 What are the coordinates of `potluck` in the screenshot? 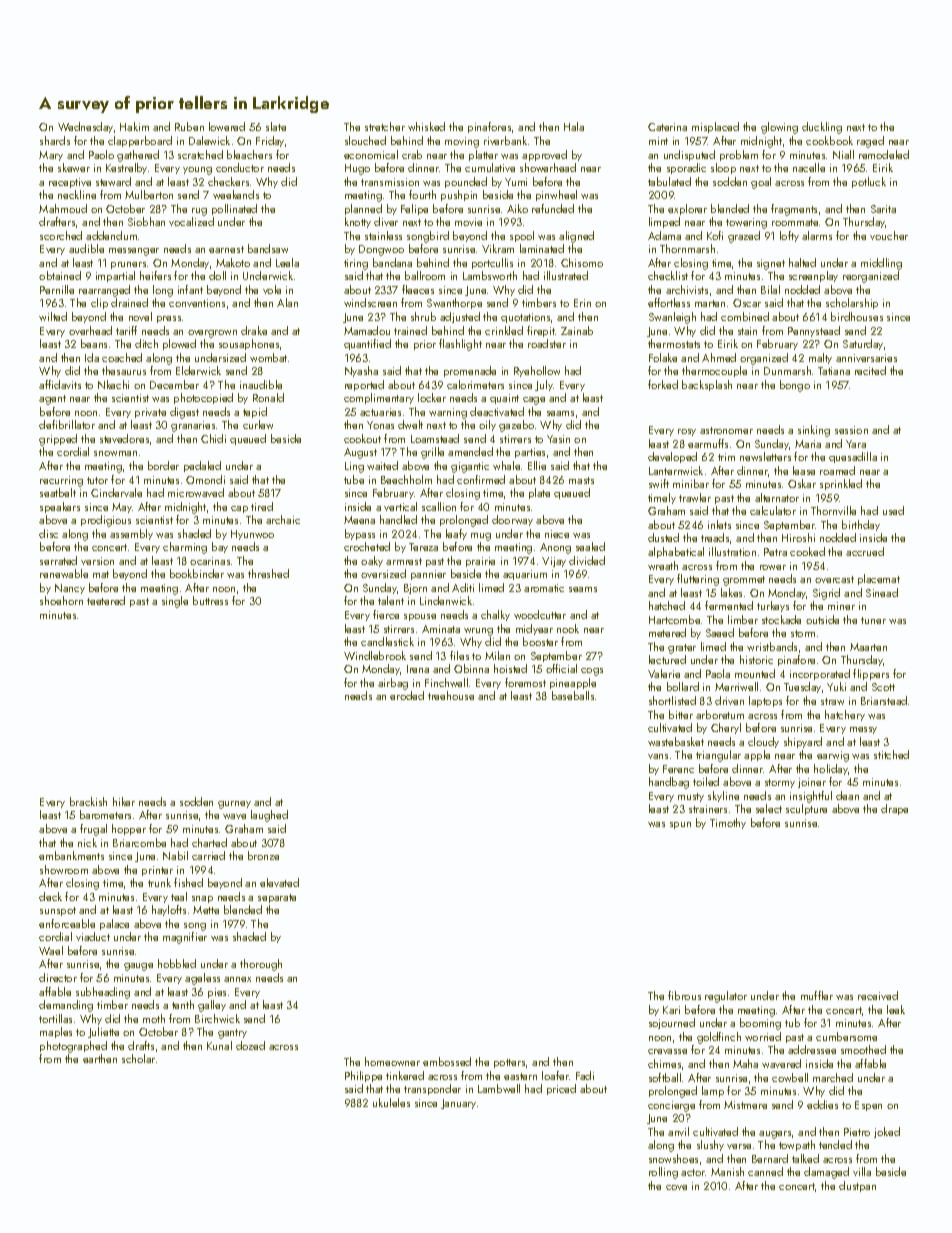 It's located at (869, 182).
